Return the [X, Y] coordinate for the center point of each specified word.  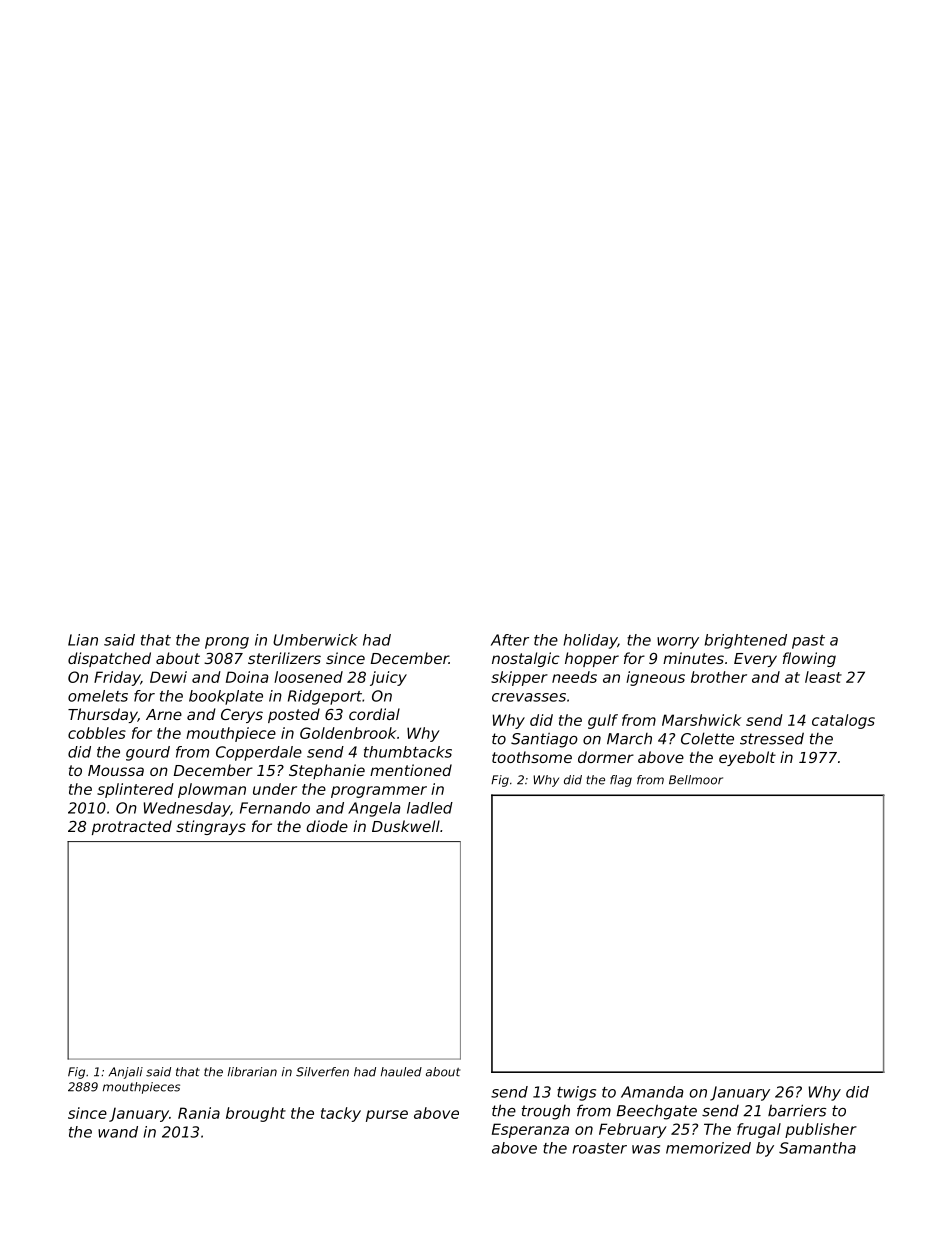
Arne [164, 714]
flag [621, 781]
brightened [745, 641]
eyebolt [747, 758]
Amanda [652, 1092]
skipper [519, 678]
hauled [401, 1072]
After [510, 640]
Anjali [126, 1073]
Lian [83, 640]
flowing [809, 659]
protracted [132, 827]
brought [256, 1114]
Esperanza [530, 1130]
